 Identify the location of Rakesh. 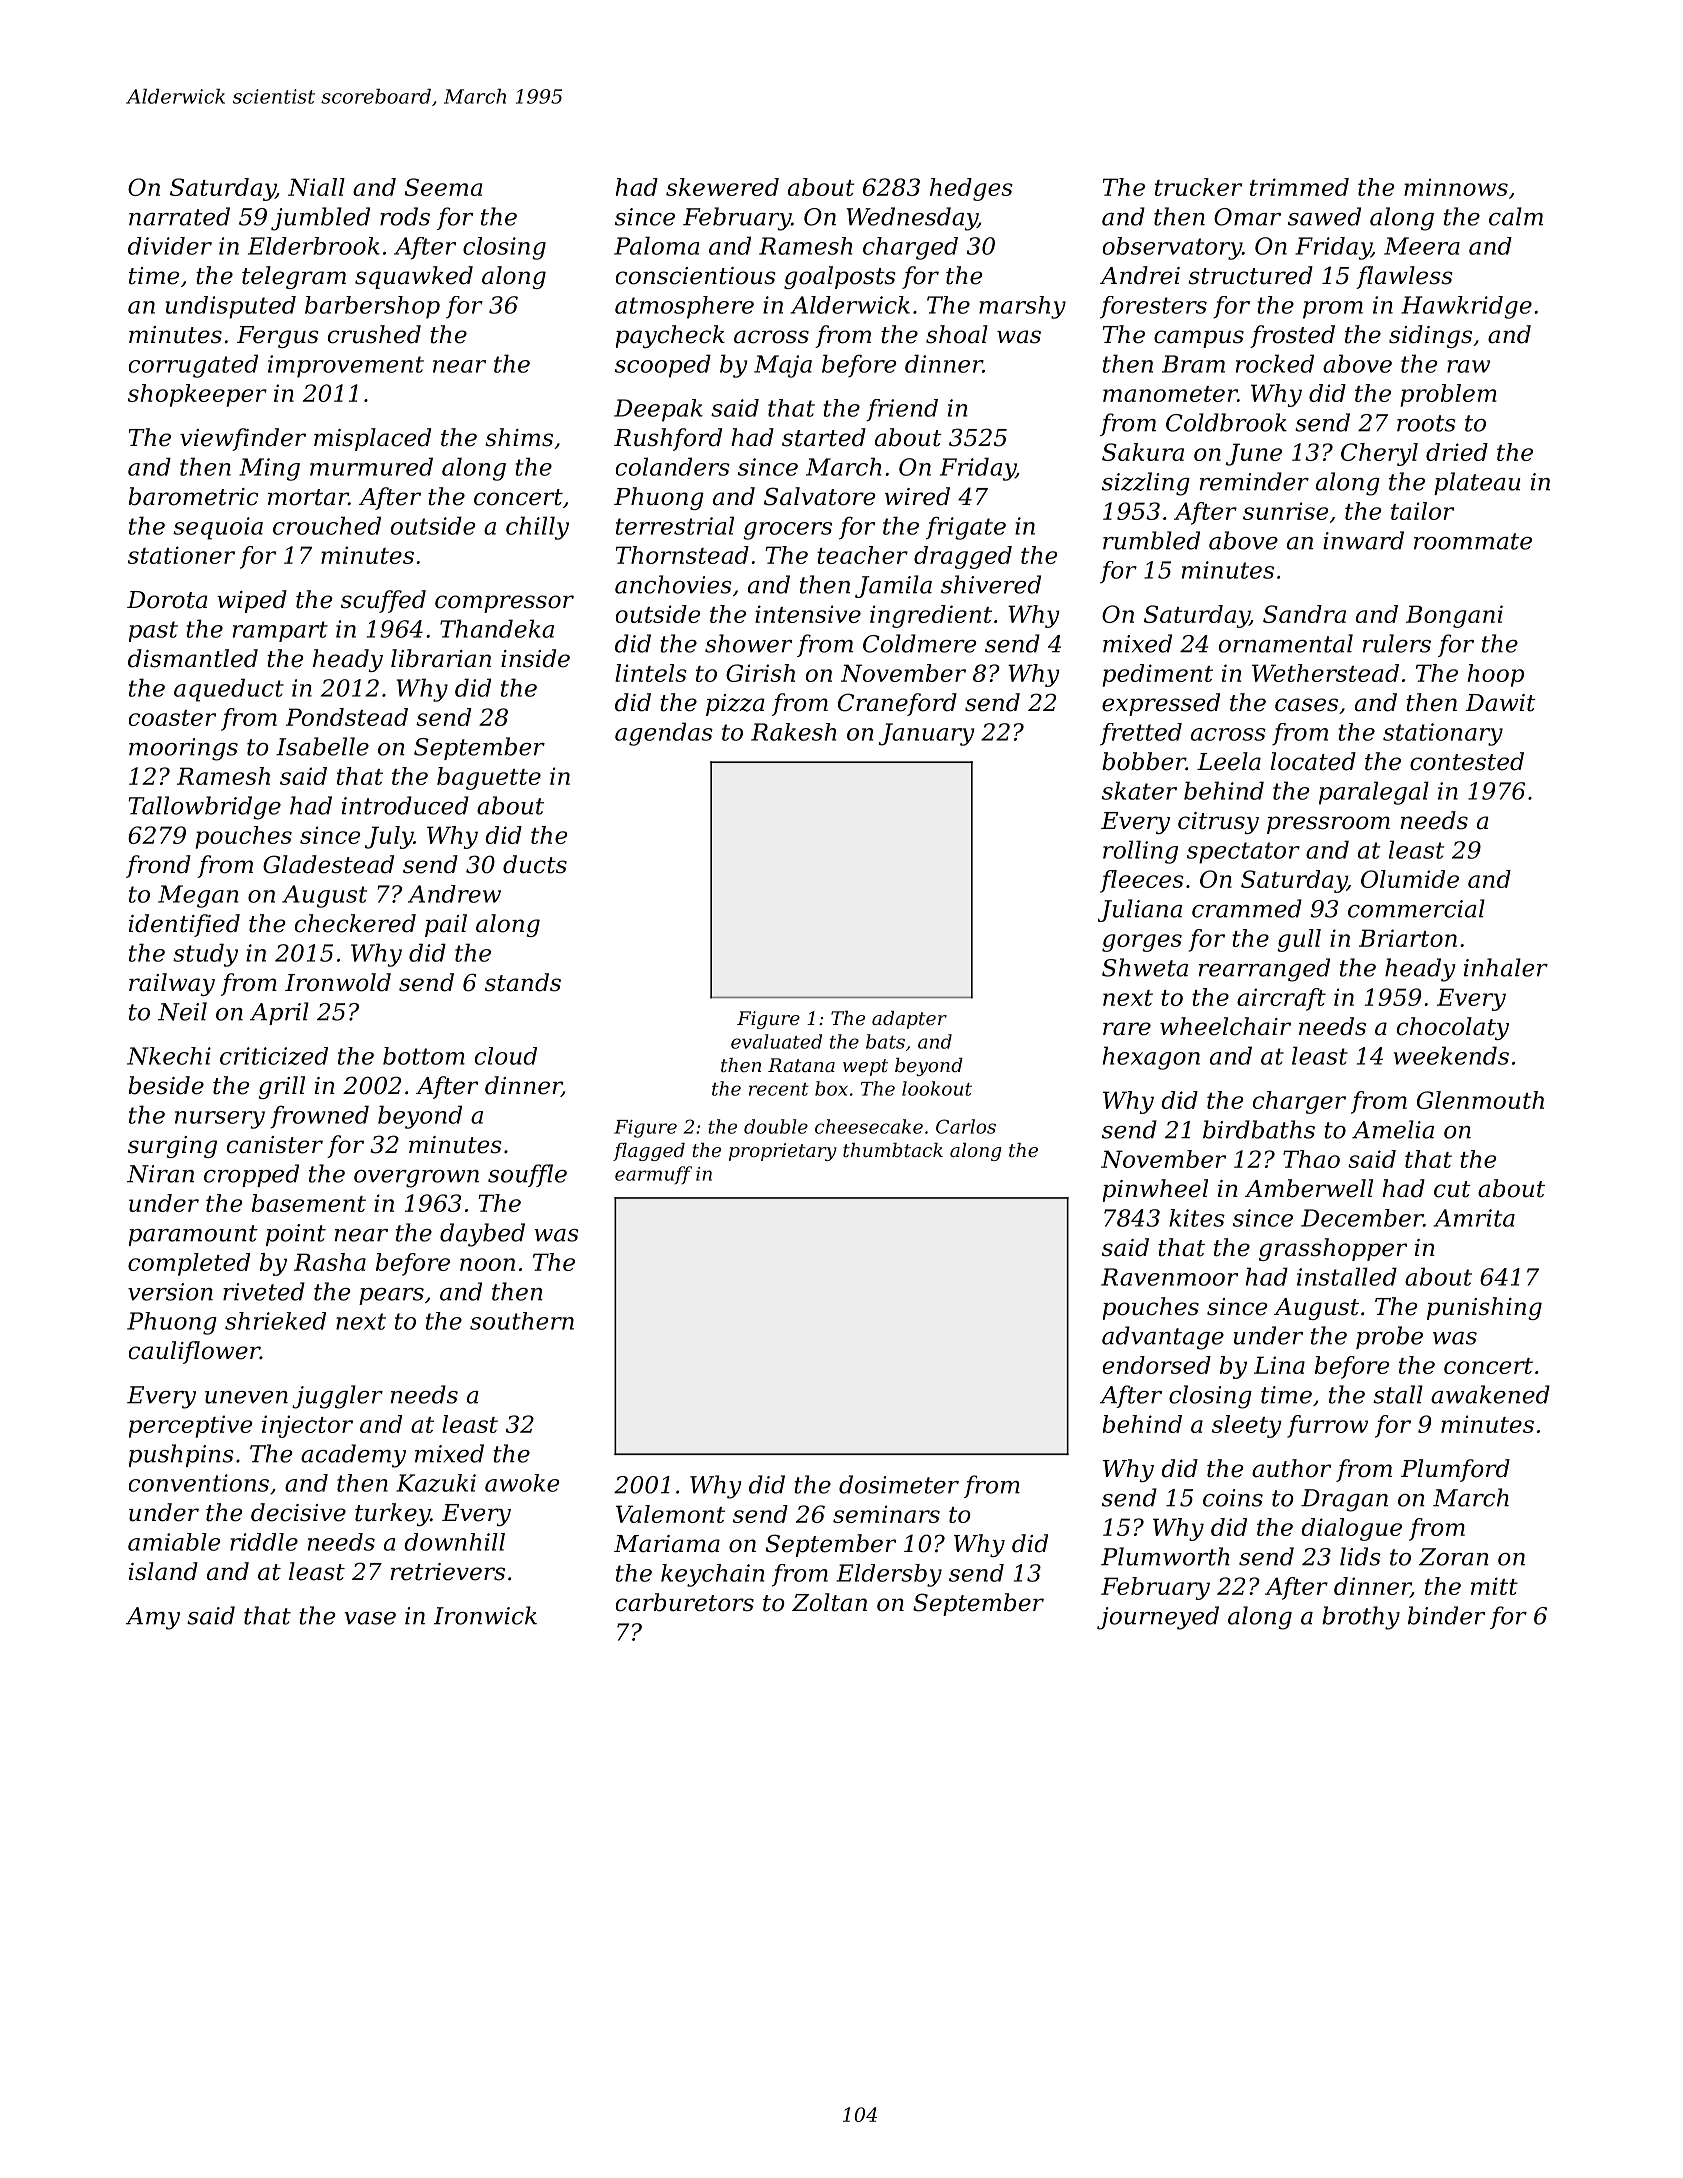
(793, 732).
